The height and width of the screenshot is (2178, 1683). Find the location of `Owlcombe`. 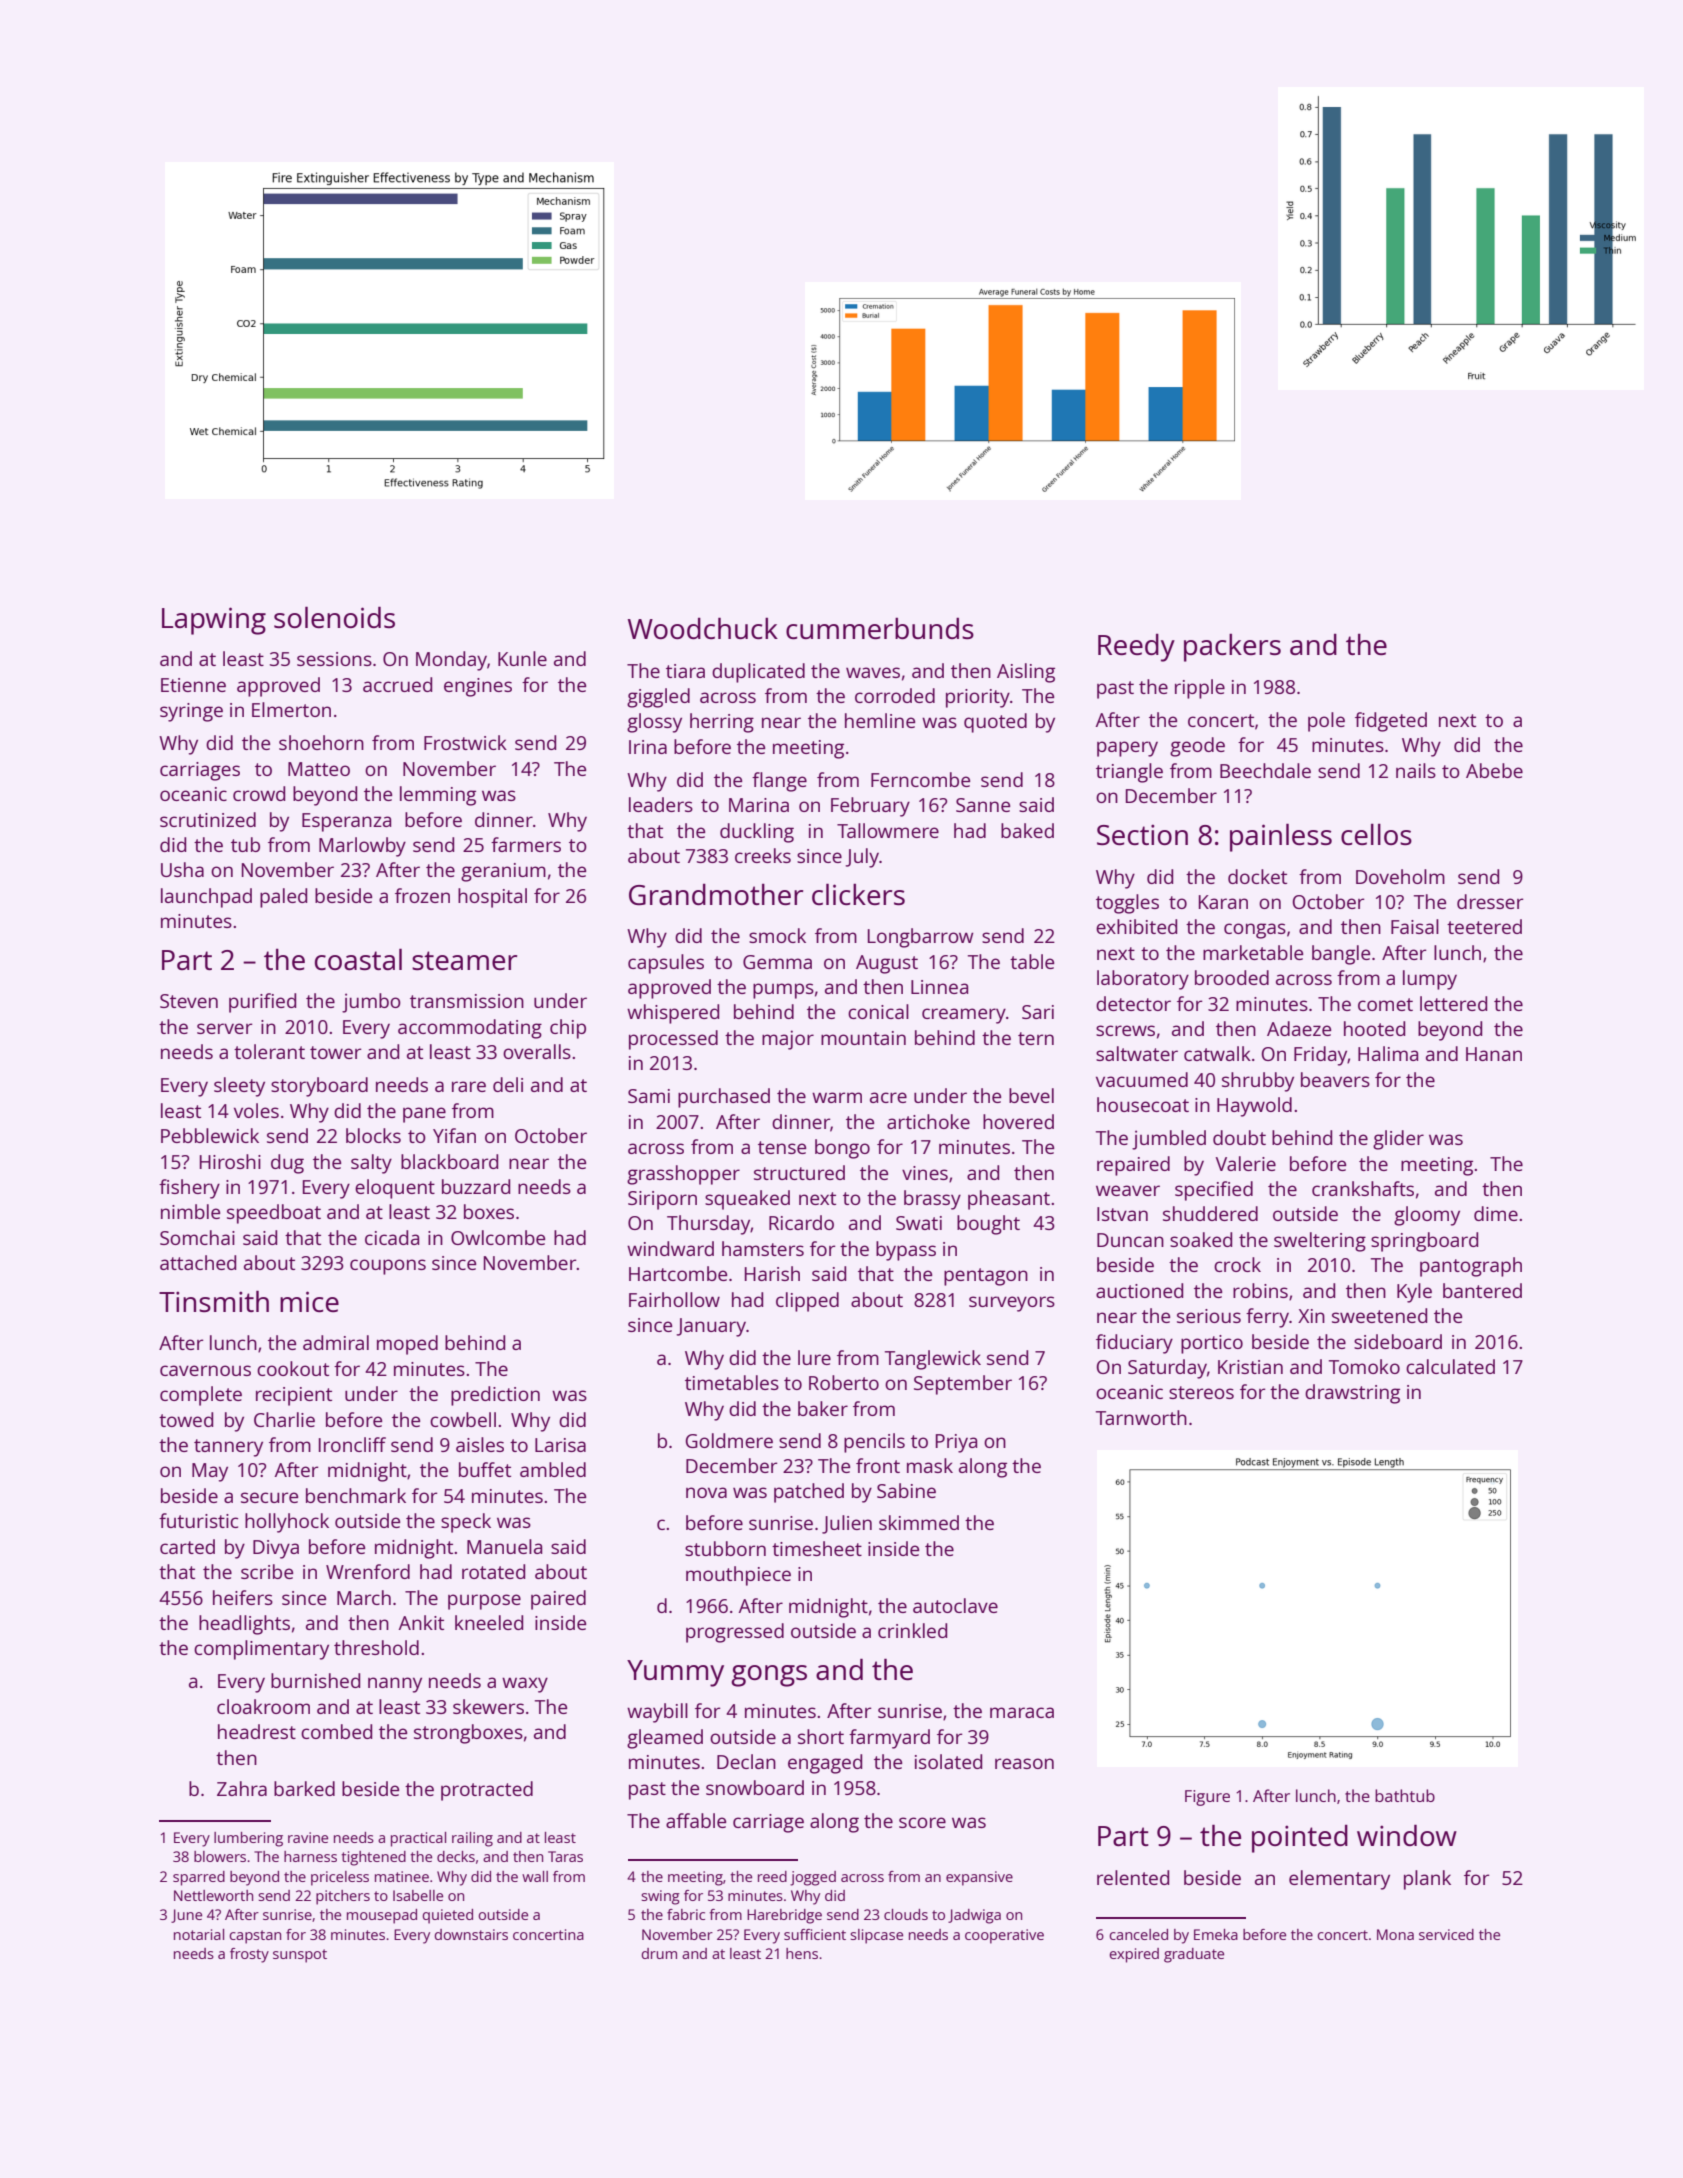

Owlcombe is located at coordinates (498, 1237).
